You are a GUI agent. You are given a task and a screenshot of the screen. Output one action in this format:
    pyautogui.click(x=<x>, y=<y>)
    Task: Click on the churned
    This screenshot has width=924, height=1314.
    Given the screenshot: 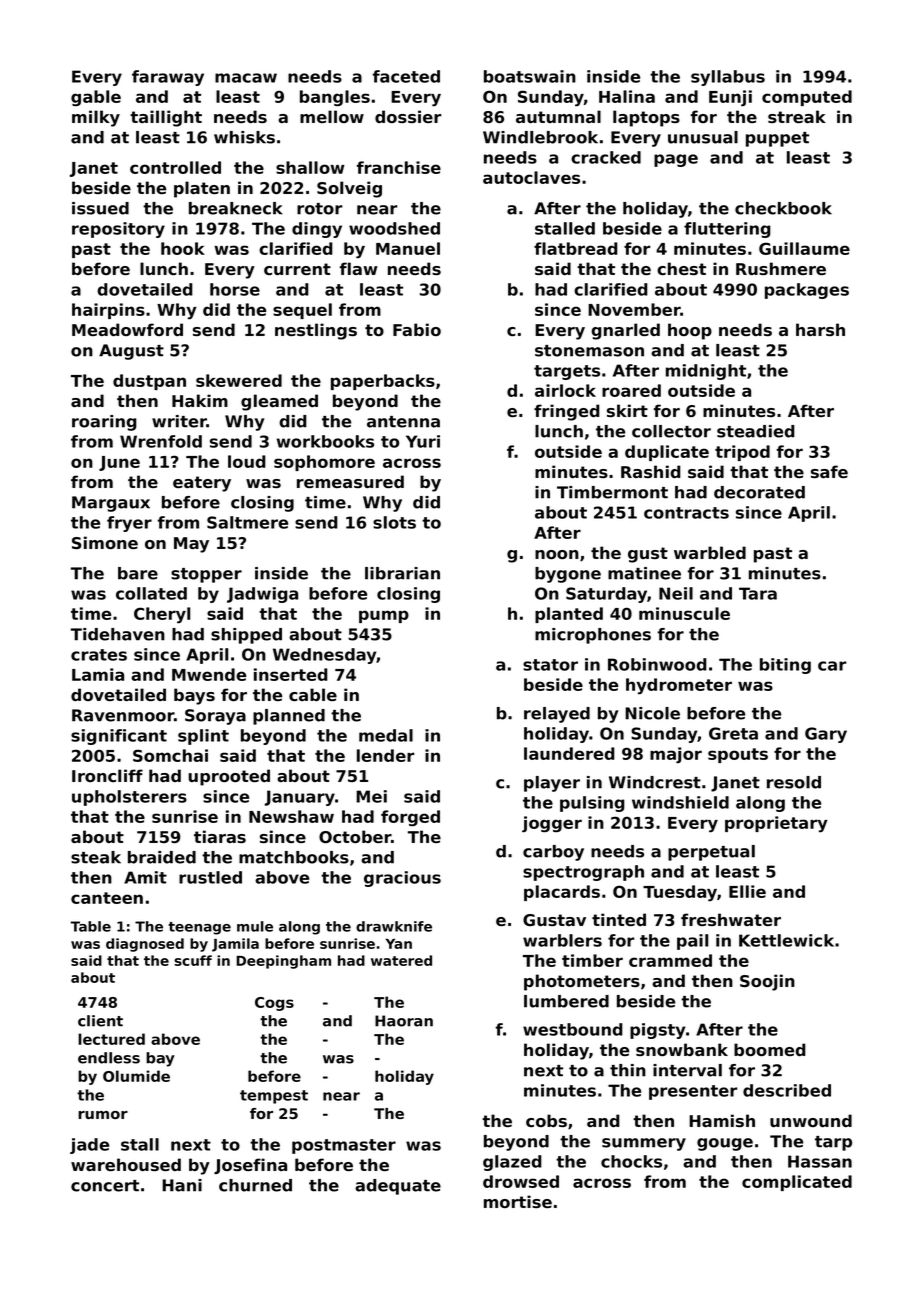 What is the action you would take?
    pyautogui.click(x=255, y=1185)
